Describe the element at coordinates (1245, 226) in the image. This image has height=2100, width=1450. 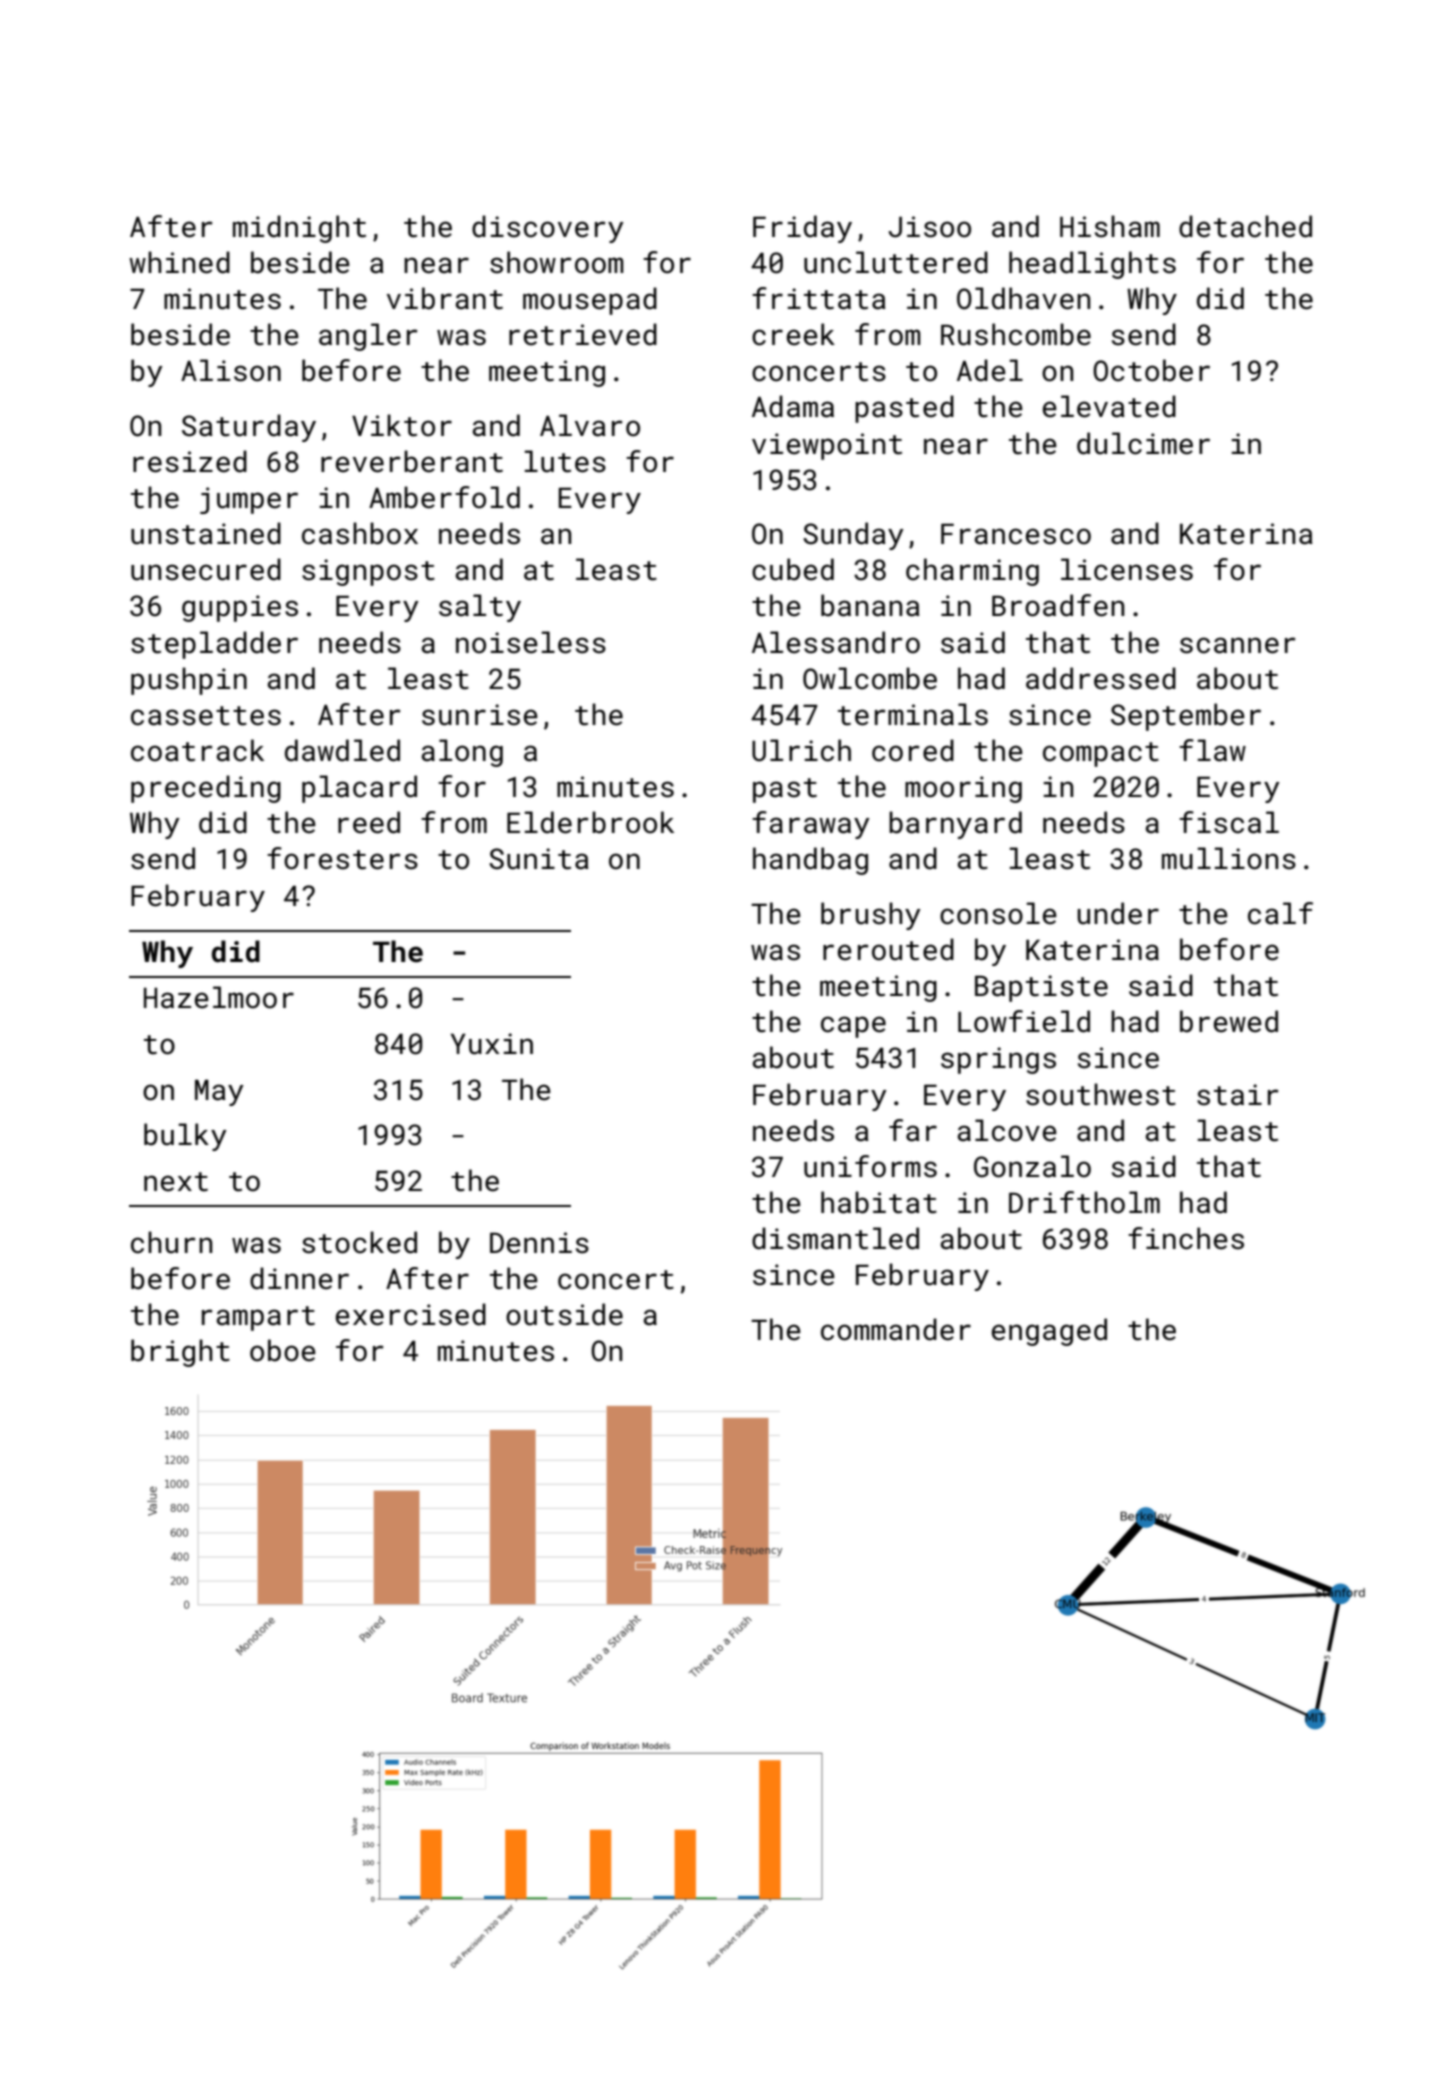
I see `detached` at that location.
